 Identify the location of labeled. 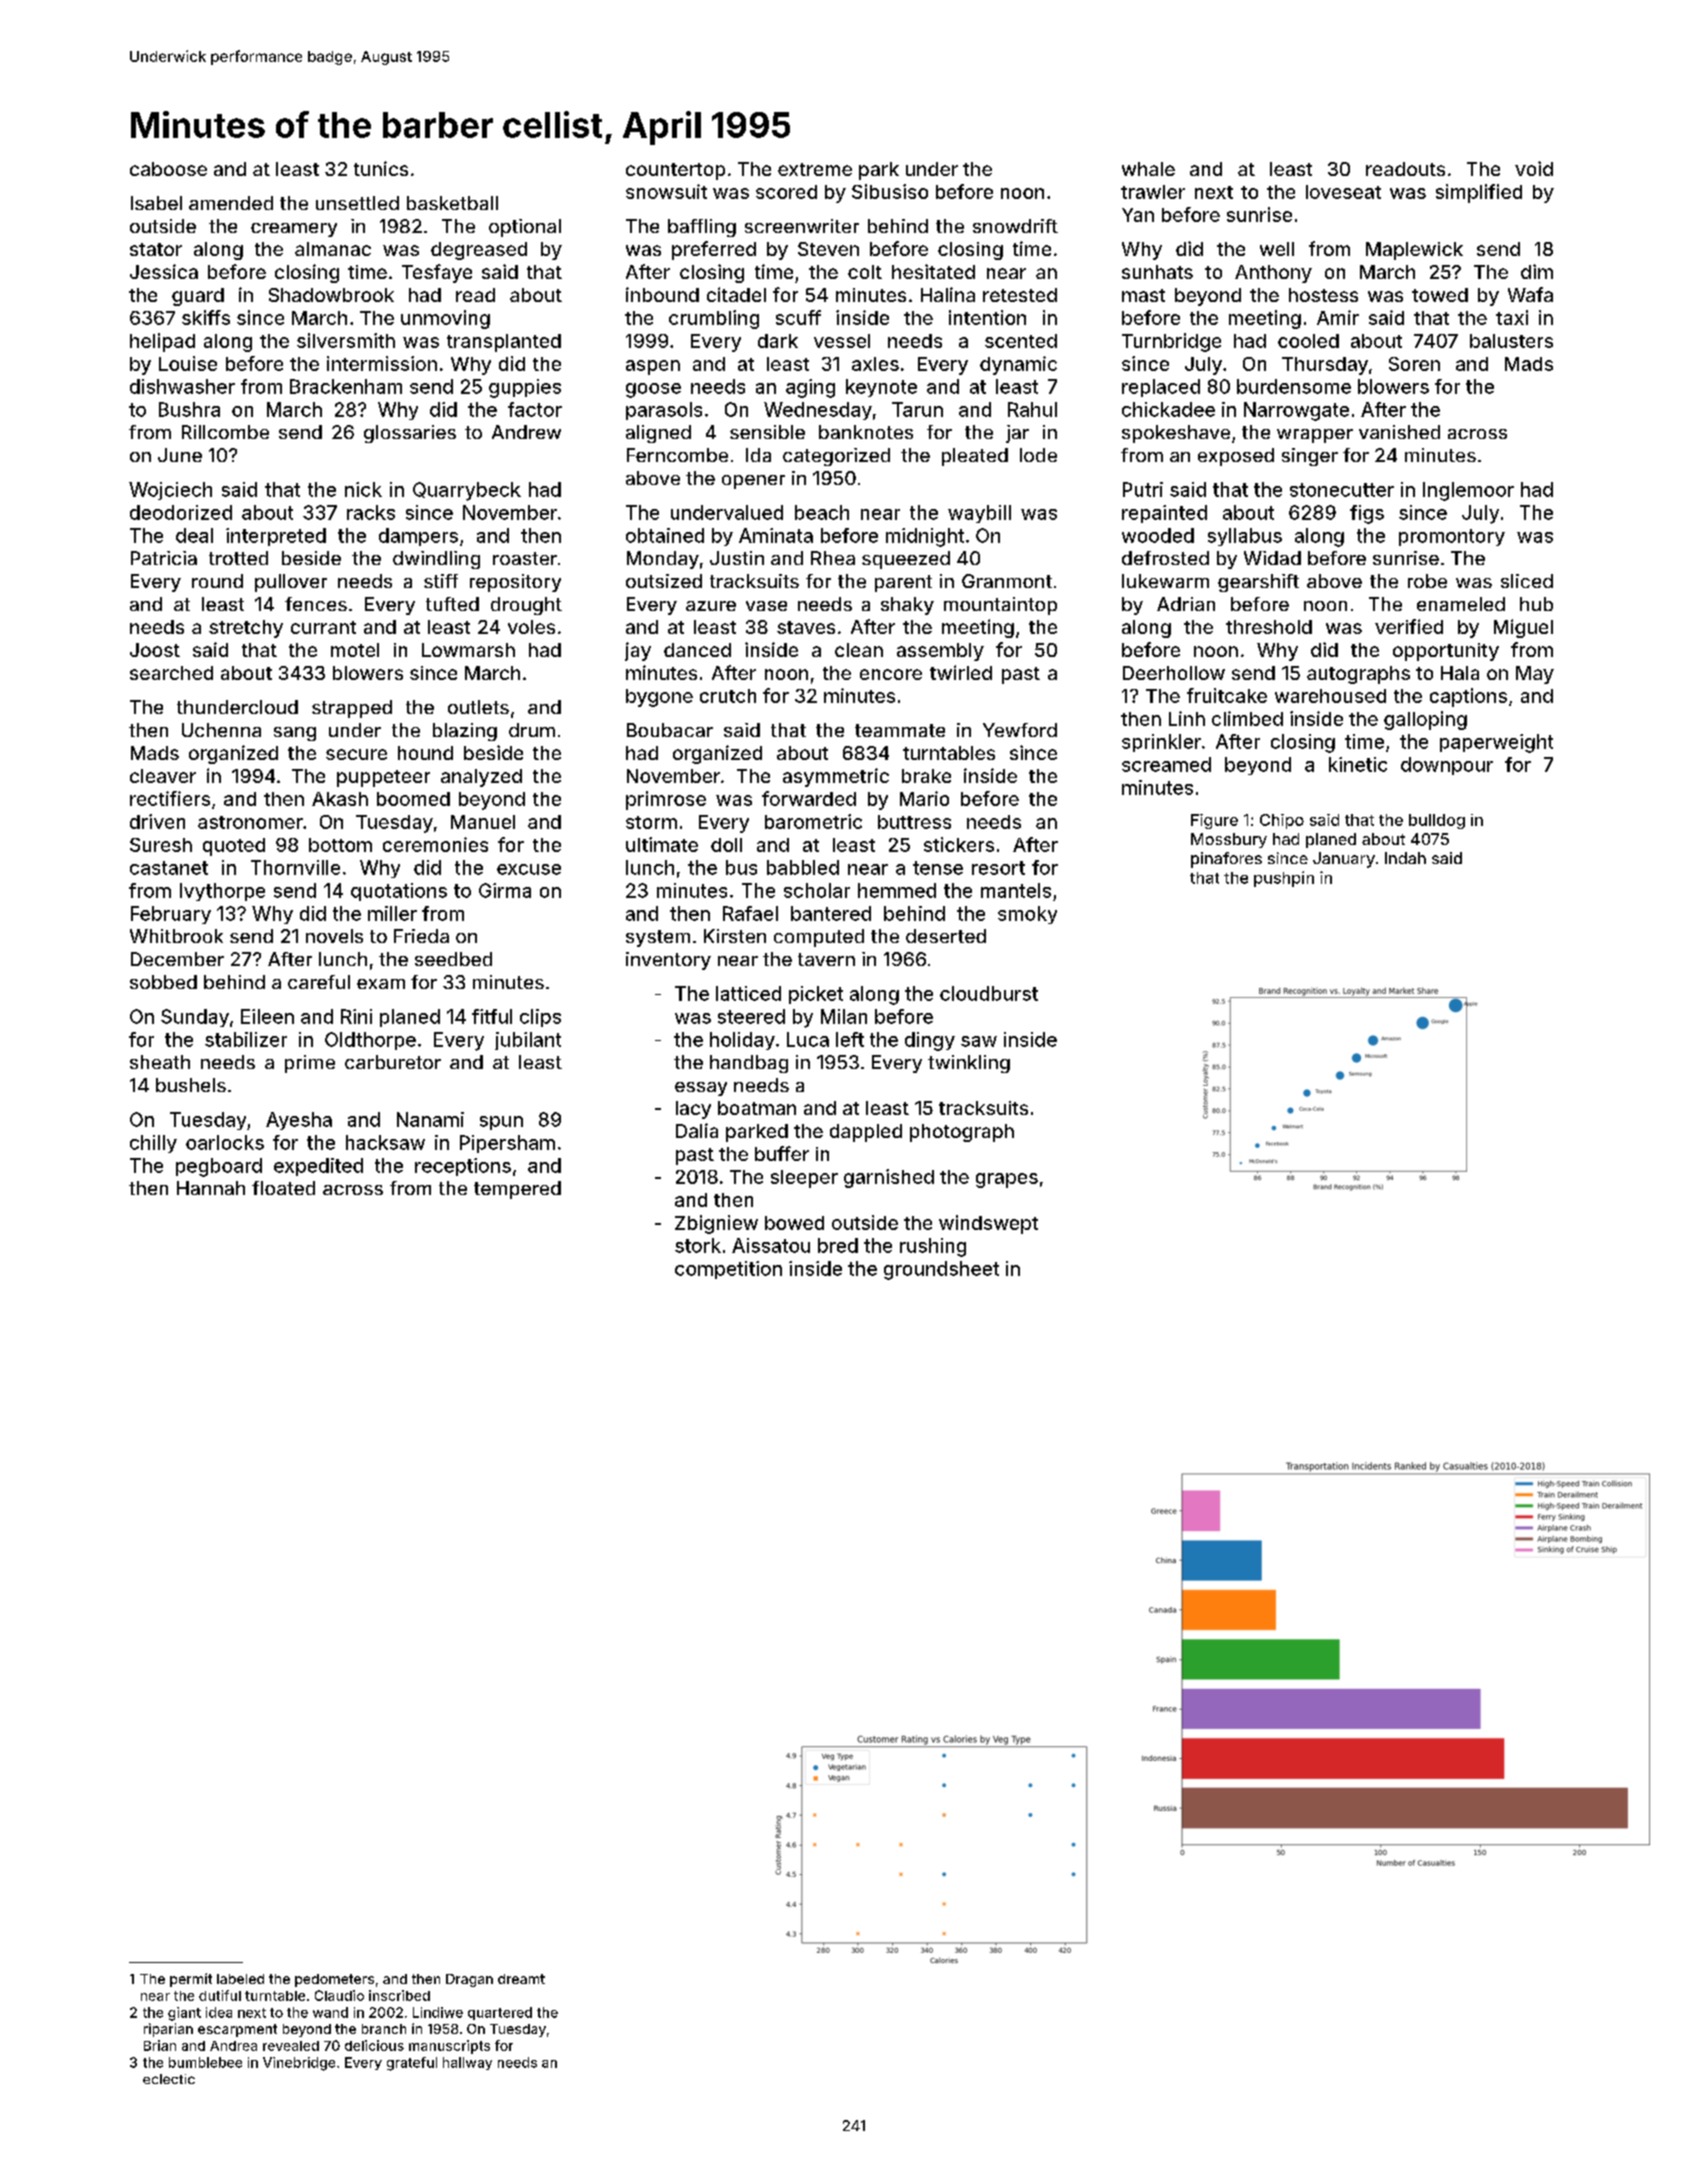
(240, 1979).
